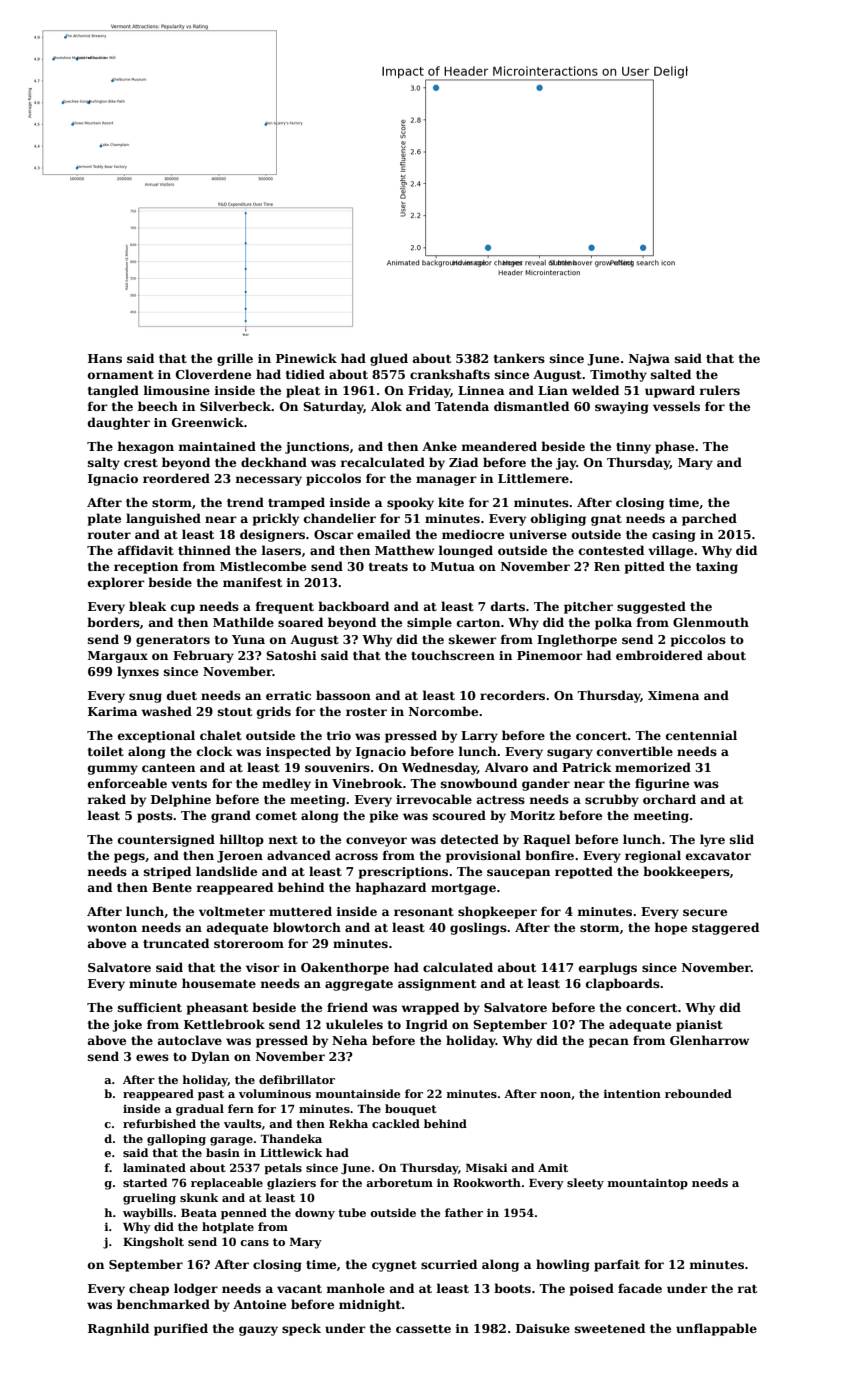 Image resolution: width=849 pixels, height=1400 pixels. What do you see at coordinates (155, 817) in the document?
I see `posts` at bounding box center [155, 817].
